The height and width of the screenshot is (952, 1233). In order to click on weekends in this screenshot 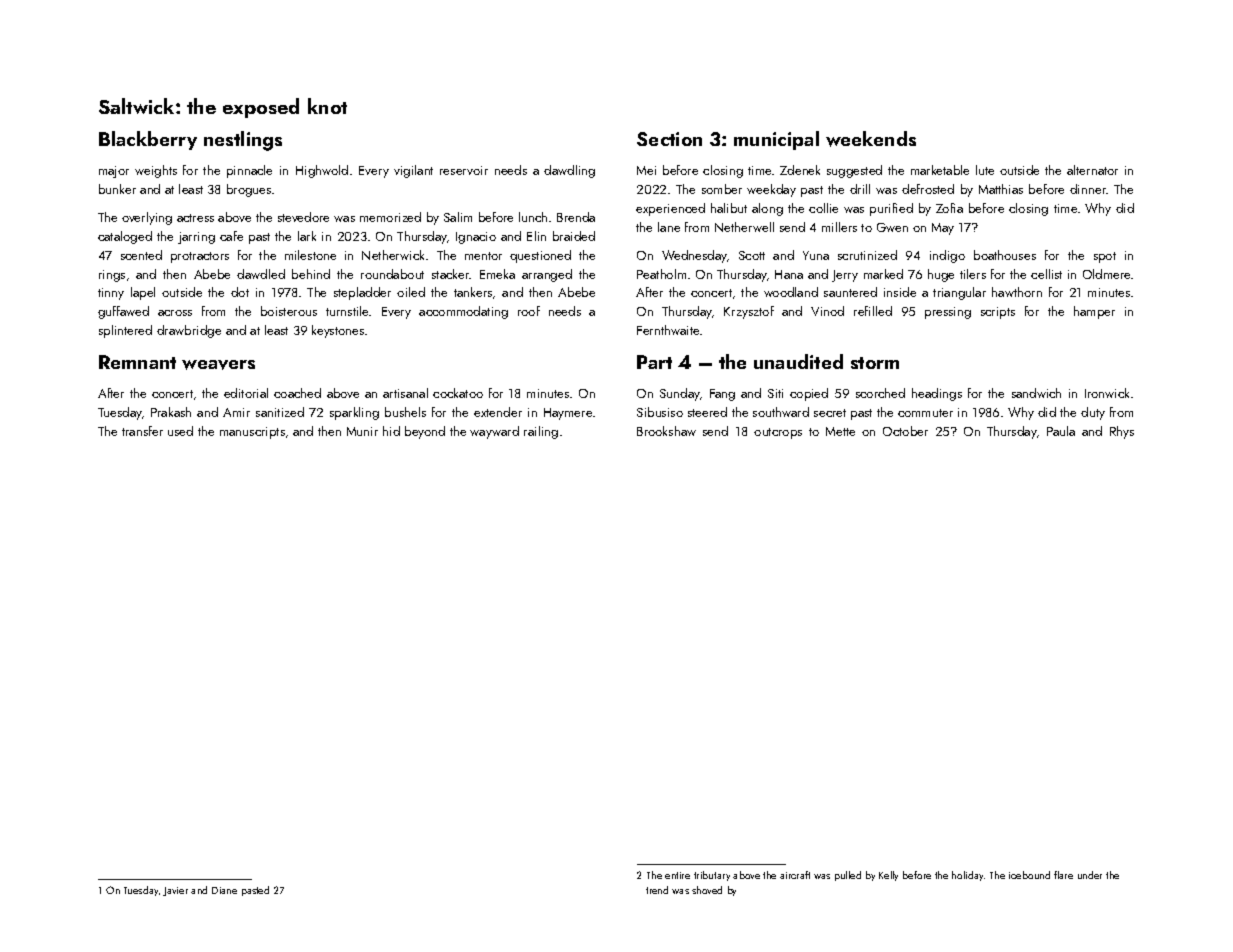, I will do `click(871, 139)`.
